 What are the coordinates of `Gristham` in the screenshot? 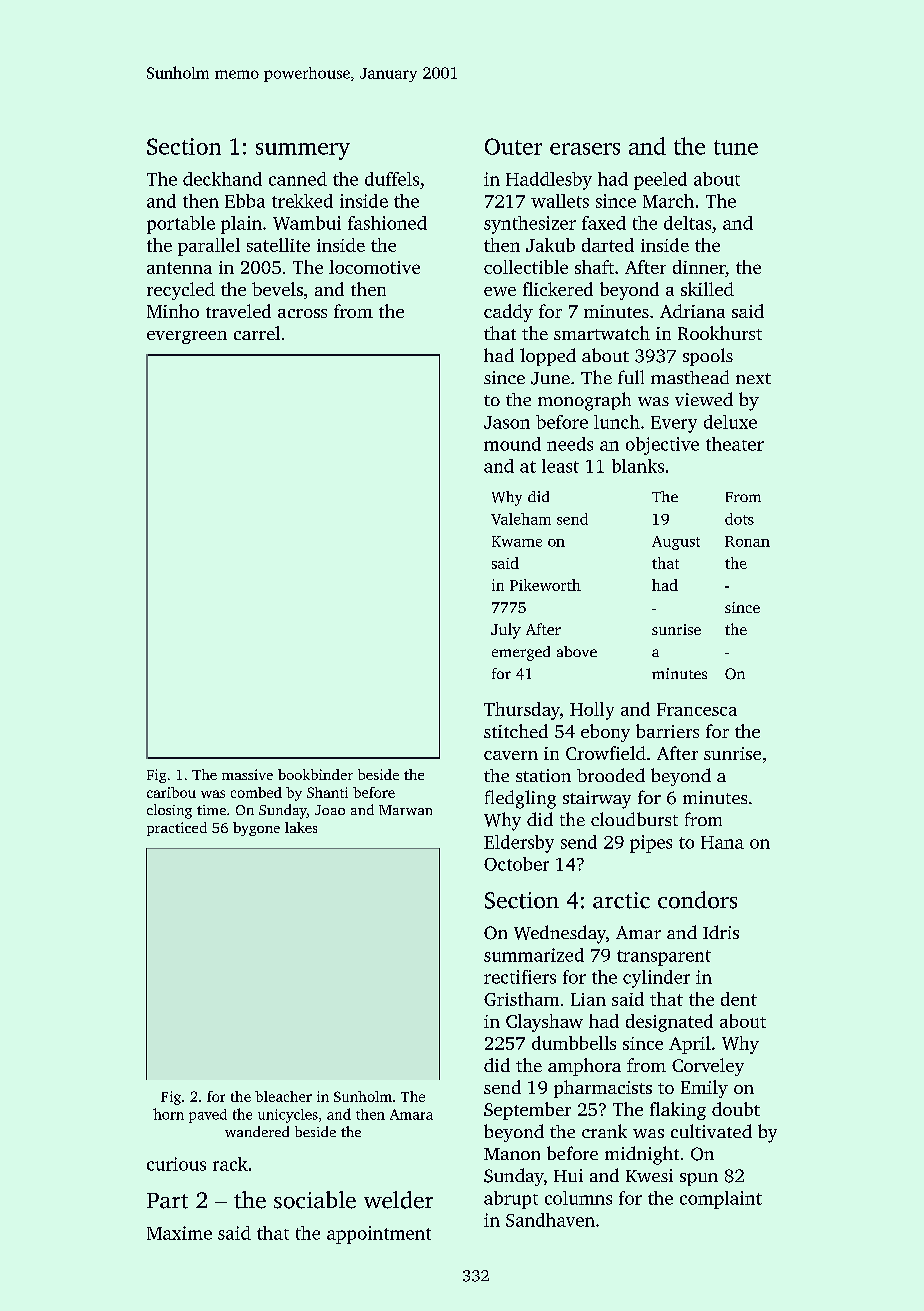 It's located at (521, 999).
